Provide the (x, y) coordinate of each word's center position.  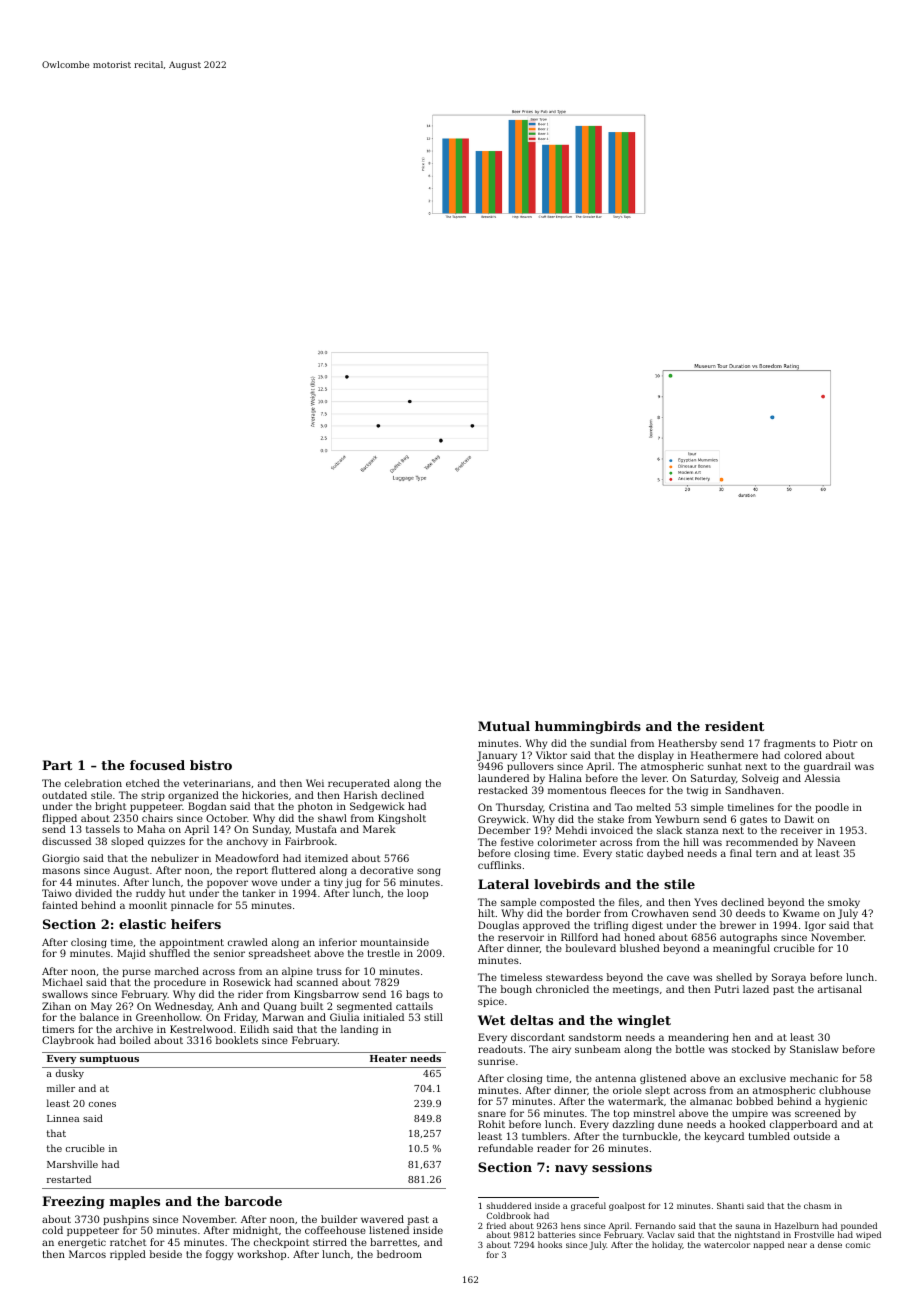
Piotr (845, 743)
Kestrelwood (201, 1029)
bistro (211, 765)
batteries (557, 1234)
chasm (817, 1205)
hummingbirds (588, 727)
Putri (727, 989)
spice (491, 1002)
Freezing (73, 1202)
